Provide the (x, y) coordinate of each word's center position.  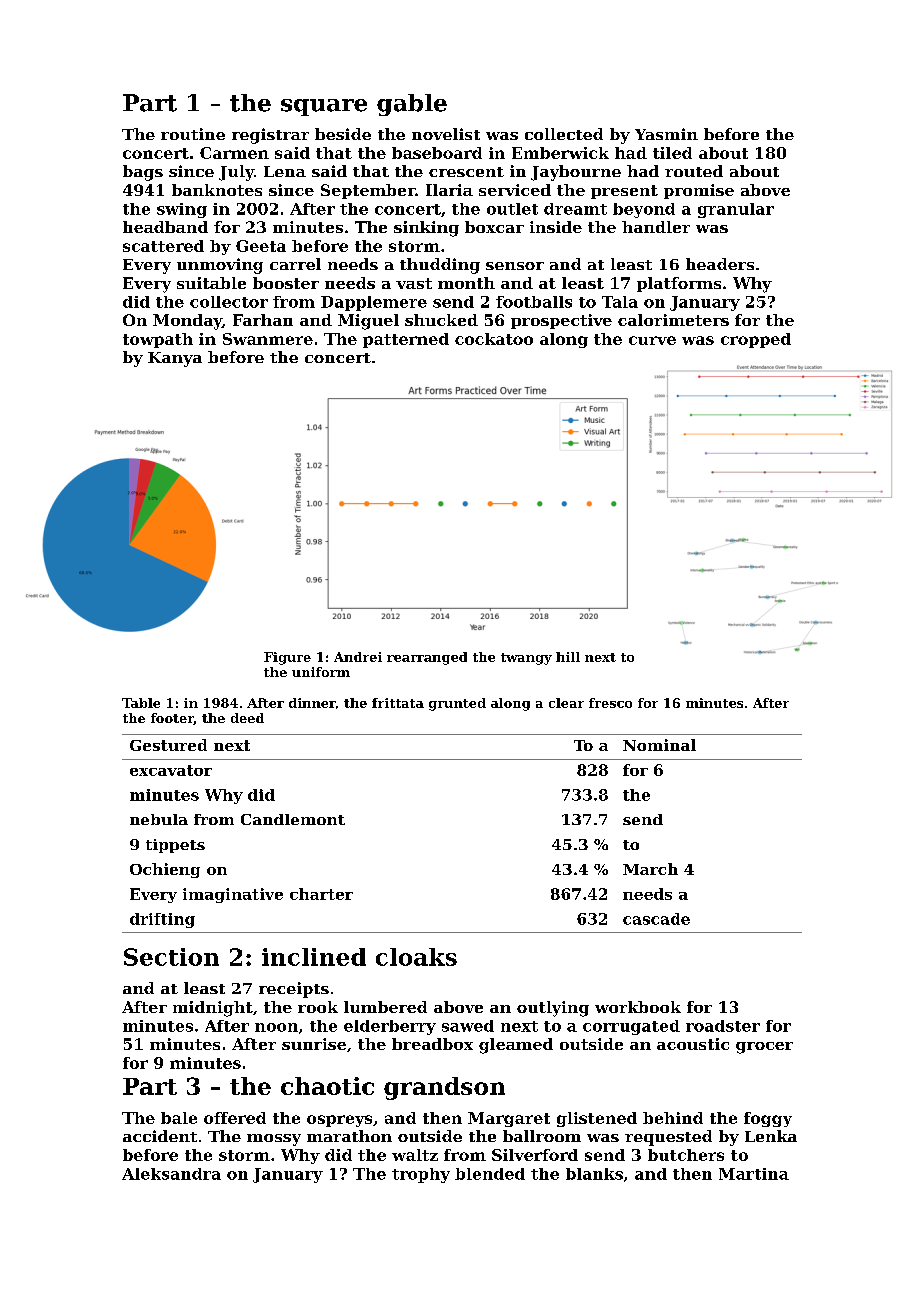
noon (276, 1027)
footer (172, 719)
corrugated (631, 1027)
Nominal (659, 745)
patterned (406, 340)
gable (412, 105)
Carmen (234, 153)
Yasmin (666, 134)
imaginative (233, 895)
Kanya (175, 359)
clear (566, 703)
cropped (756, 340)
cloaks (416, 957)
